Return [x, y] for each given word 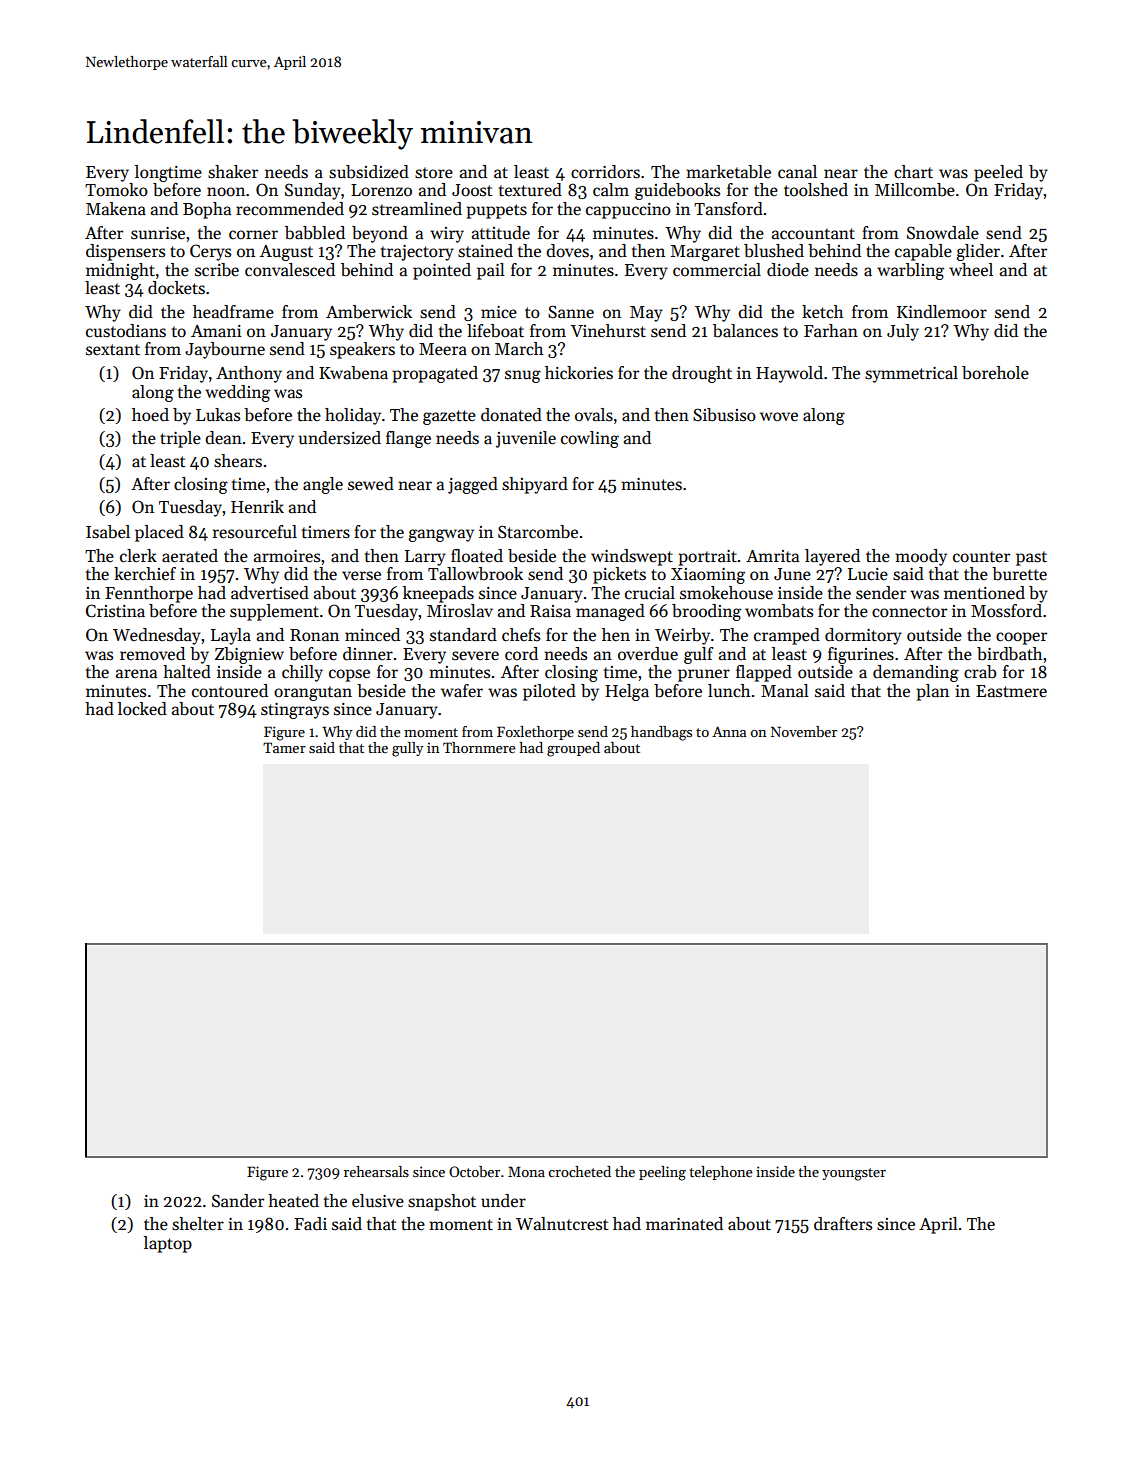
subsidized [369, 172]
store [434, 173]
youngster [854, 1174]
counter [981, 557]
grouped [573, 749]
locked [142, 709]
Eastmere [1011, 691]
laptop [168, 1244]
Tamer [284, 747]
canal [797, 172]
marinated [684, 1224]
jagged [473, 485]
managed [610, 612]
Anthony [249, 374]
